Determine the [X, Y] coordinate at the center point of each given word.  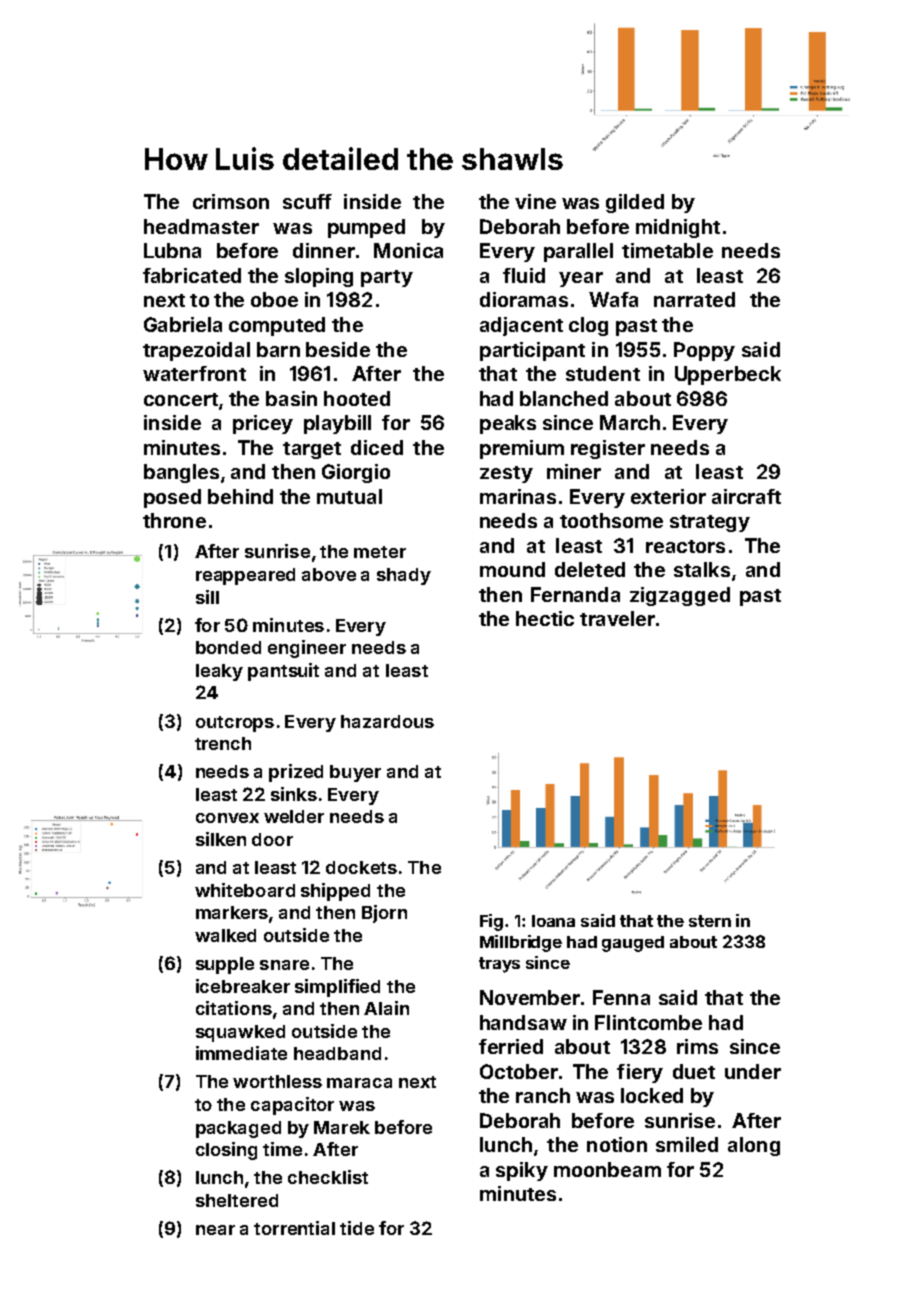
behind [240, 496]
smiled [687, 1144]
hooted [357, 398]
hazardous [387, 721]
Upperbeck [728, 375]
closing [226, 1151]
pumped [366, 228]
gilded [635, 203]
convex [227, 818]
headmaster [201, 226]
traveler [617, 618]
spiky [522, 1171]
